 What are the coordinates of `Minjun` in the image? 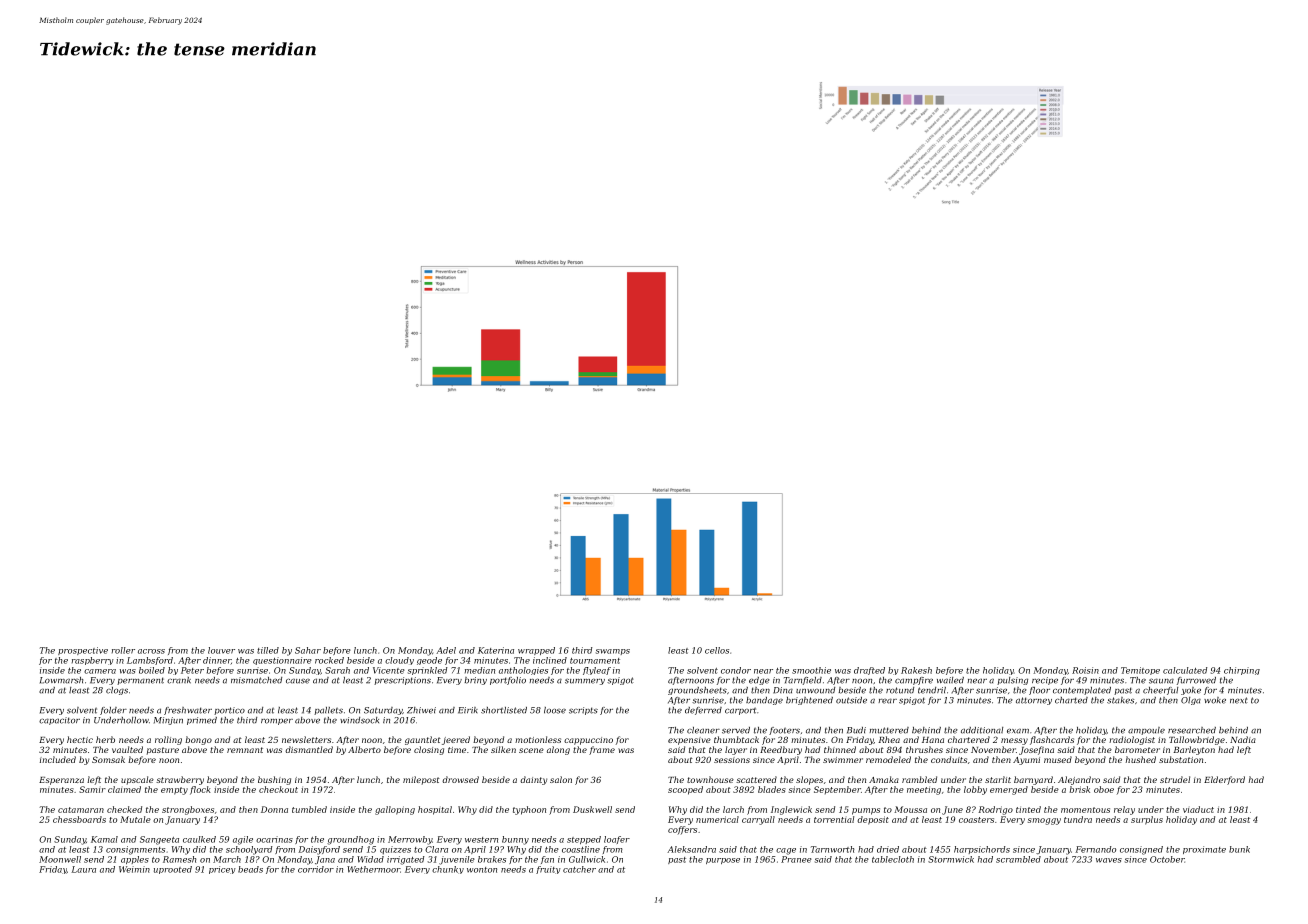 It's located at (168, 721).
